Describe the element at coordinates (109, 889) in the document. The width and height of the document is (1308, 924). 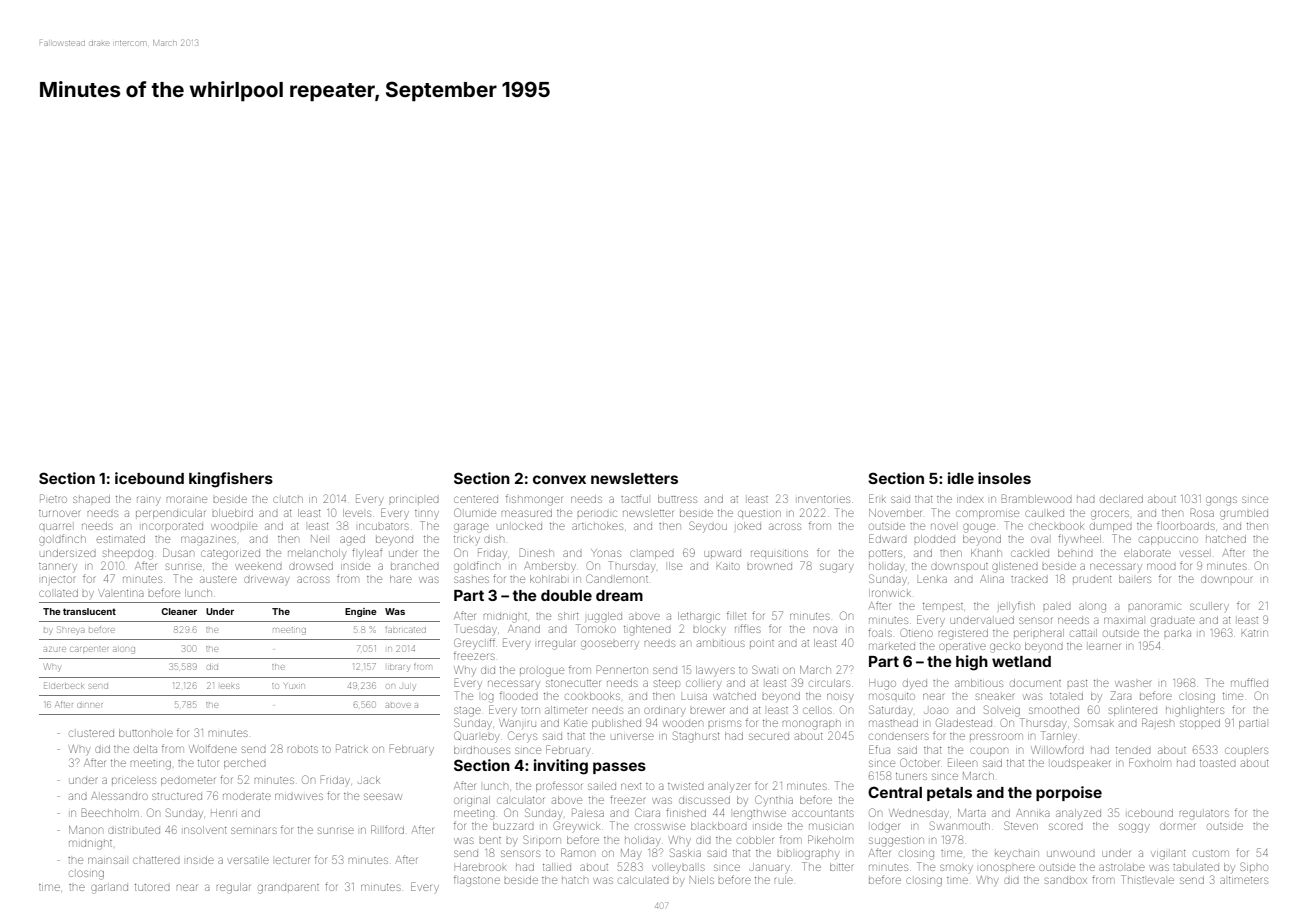
I see `garland` at that location.
